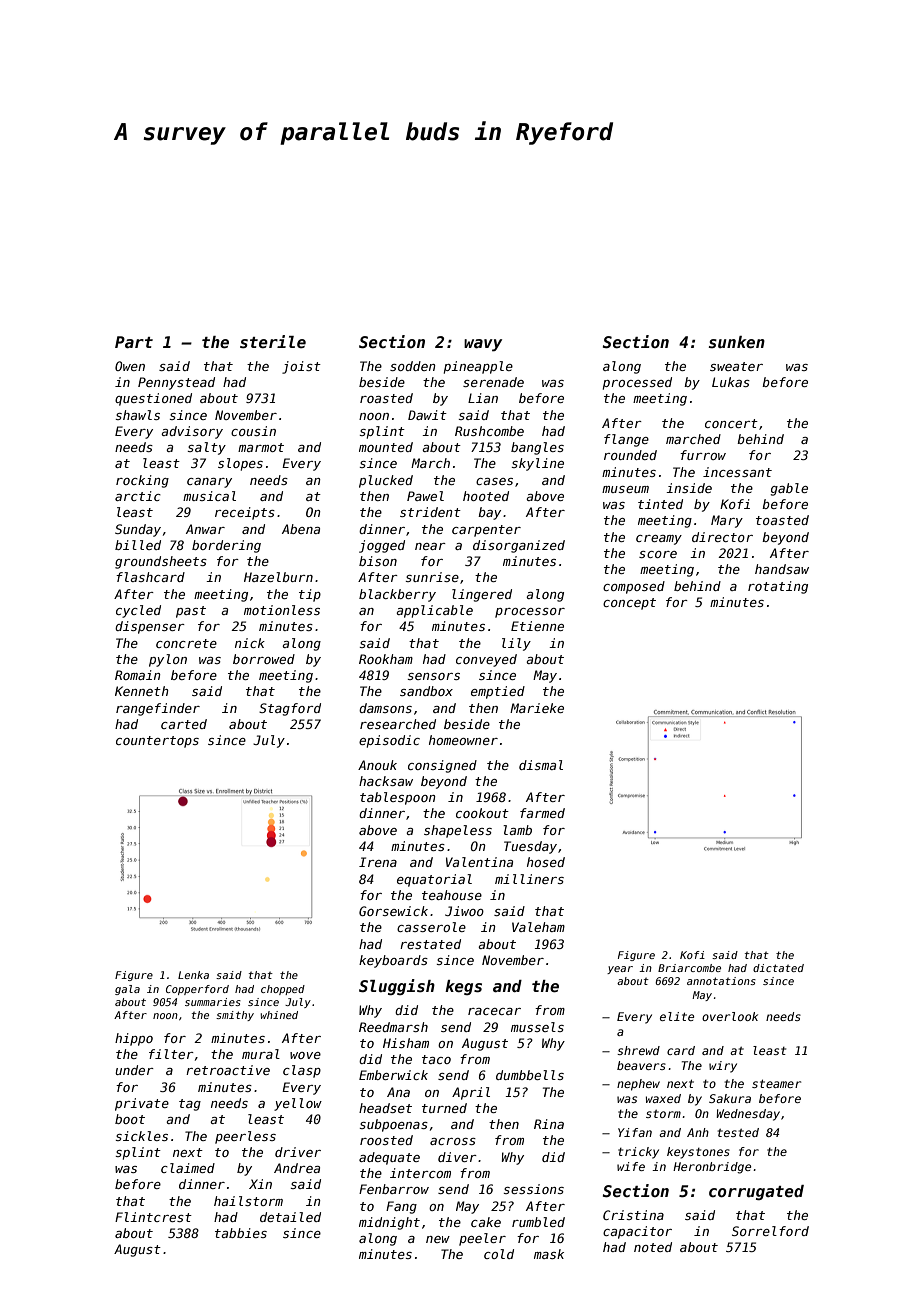 The width and height of the page is (924, 1308). Describe the element at coordinates (273, 342) in the page. I see `sterile` at that location.
